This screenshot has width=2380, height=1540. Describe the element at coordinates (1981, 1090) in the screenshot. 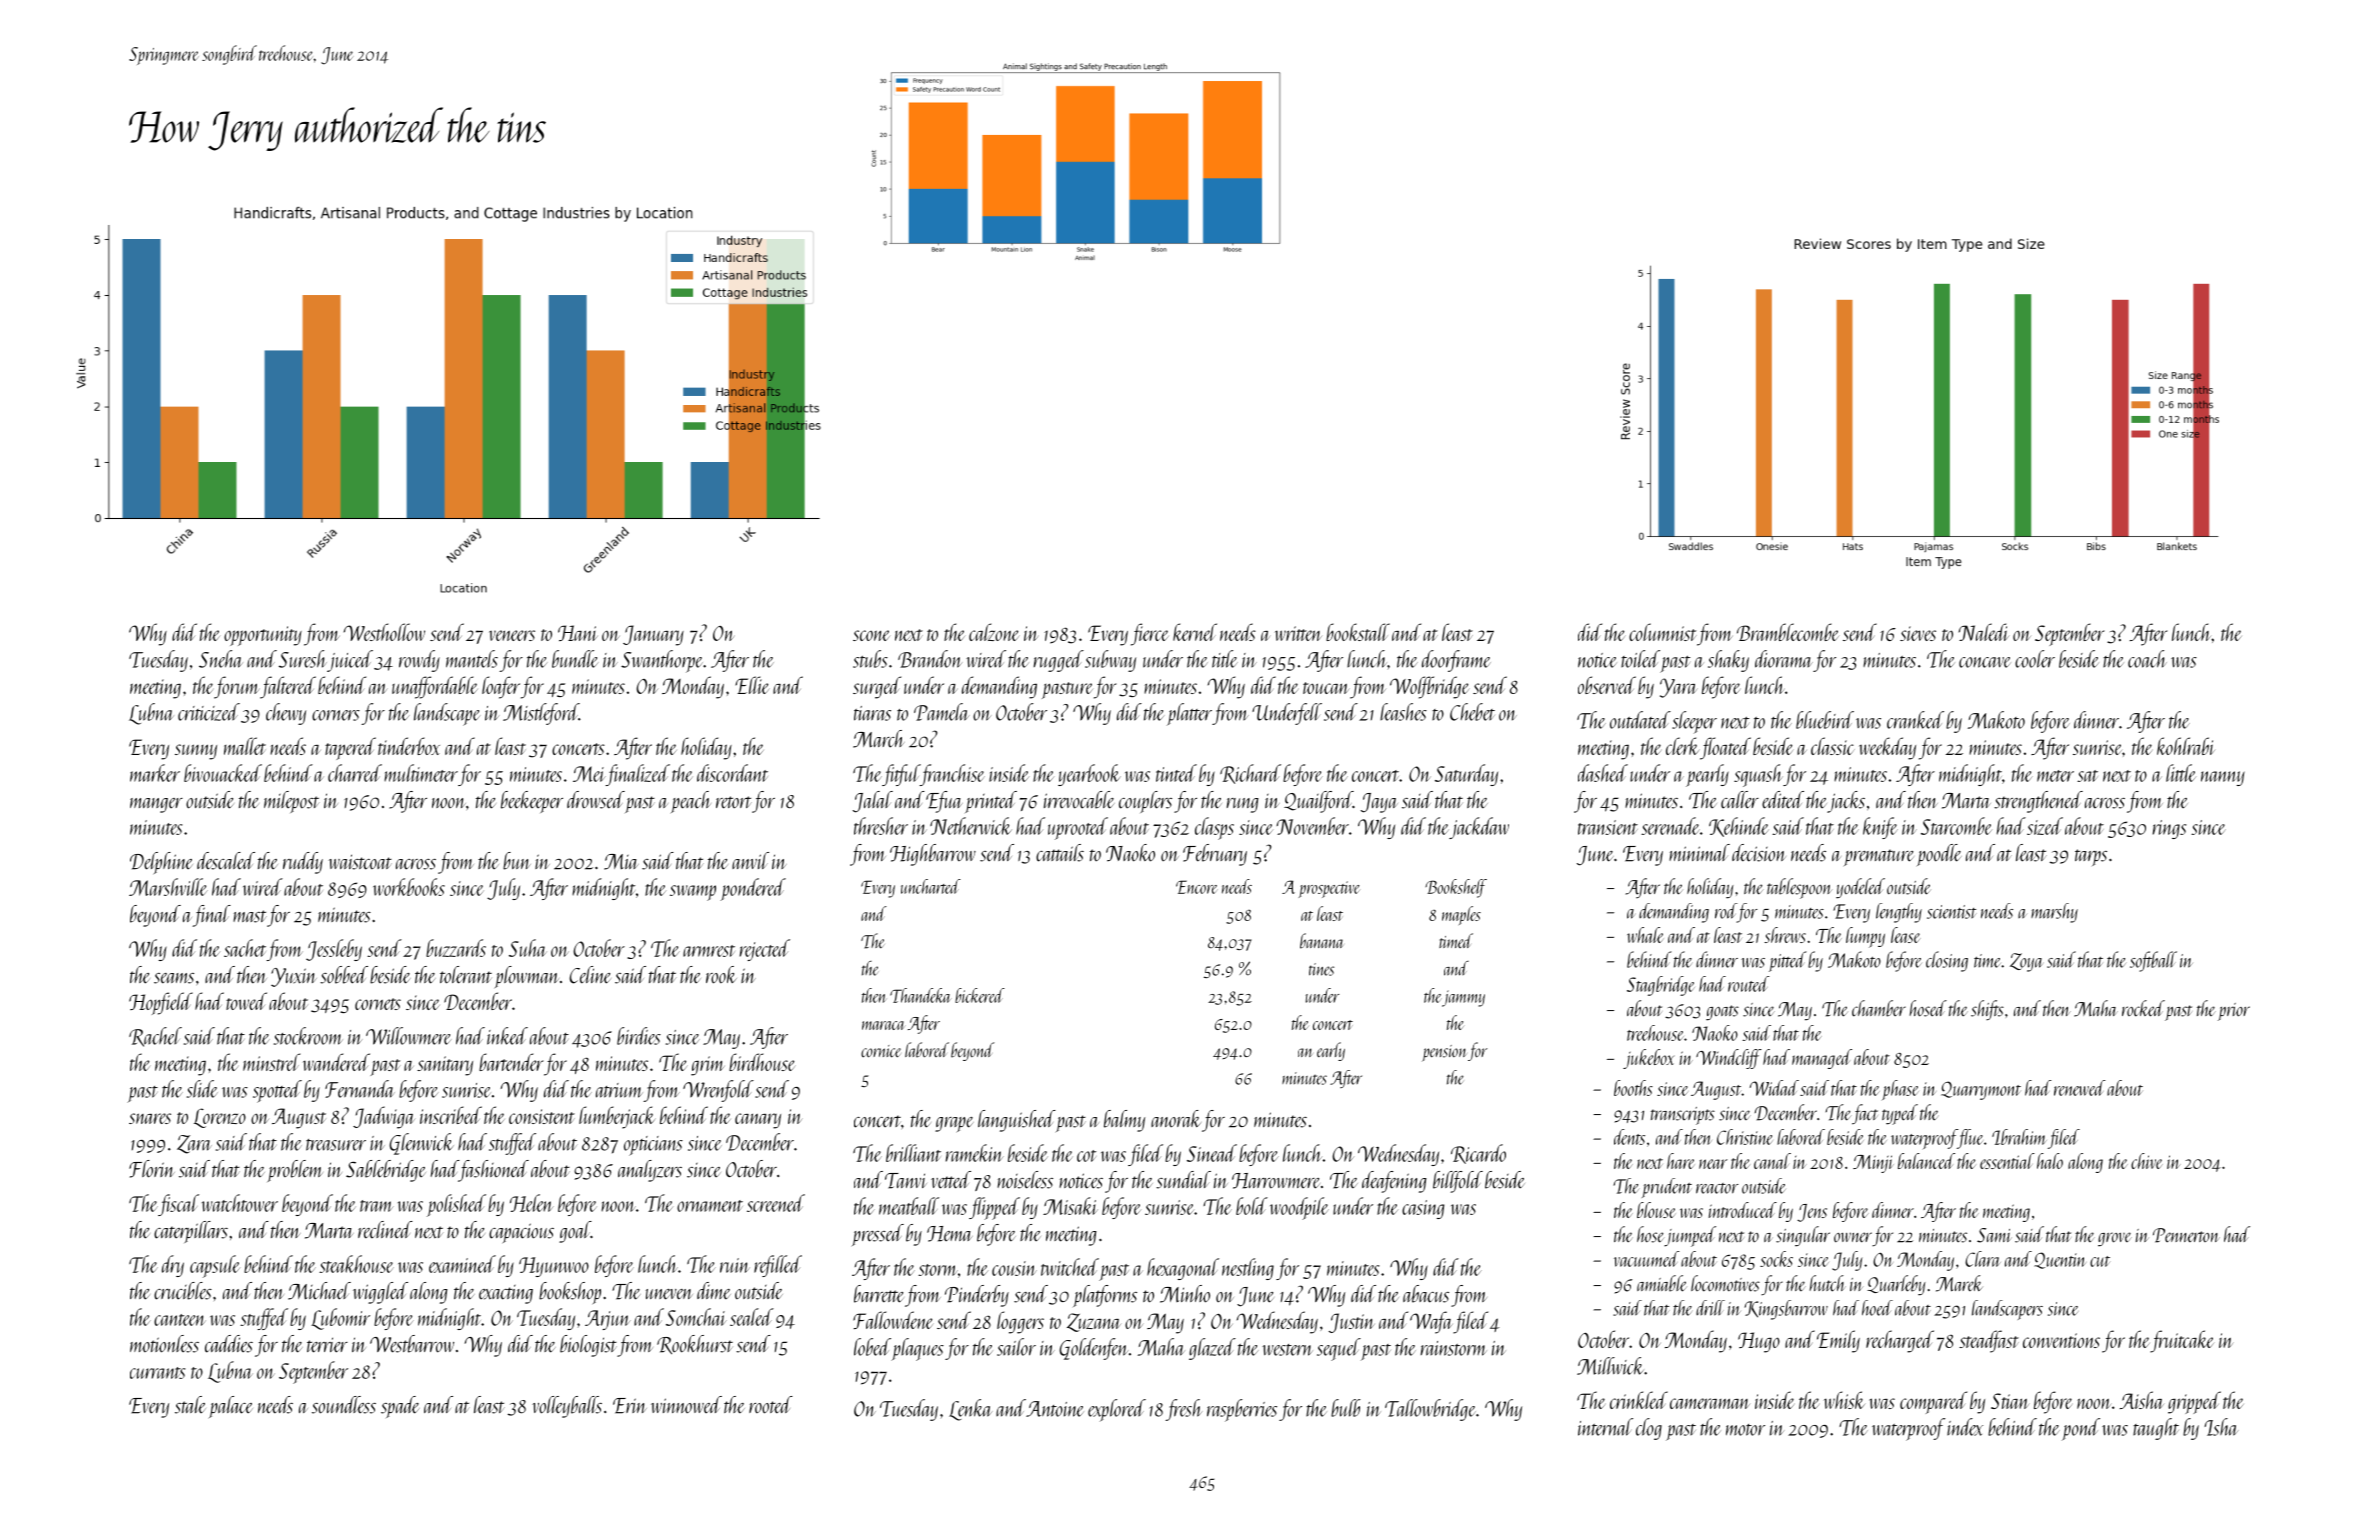

I see `Quarrymont` at that location.
